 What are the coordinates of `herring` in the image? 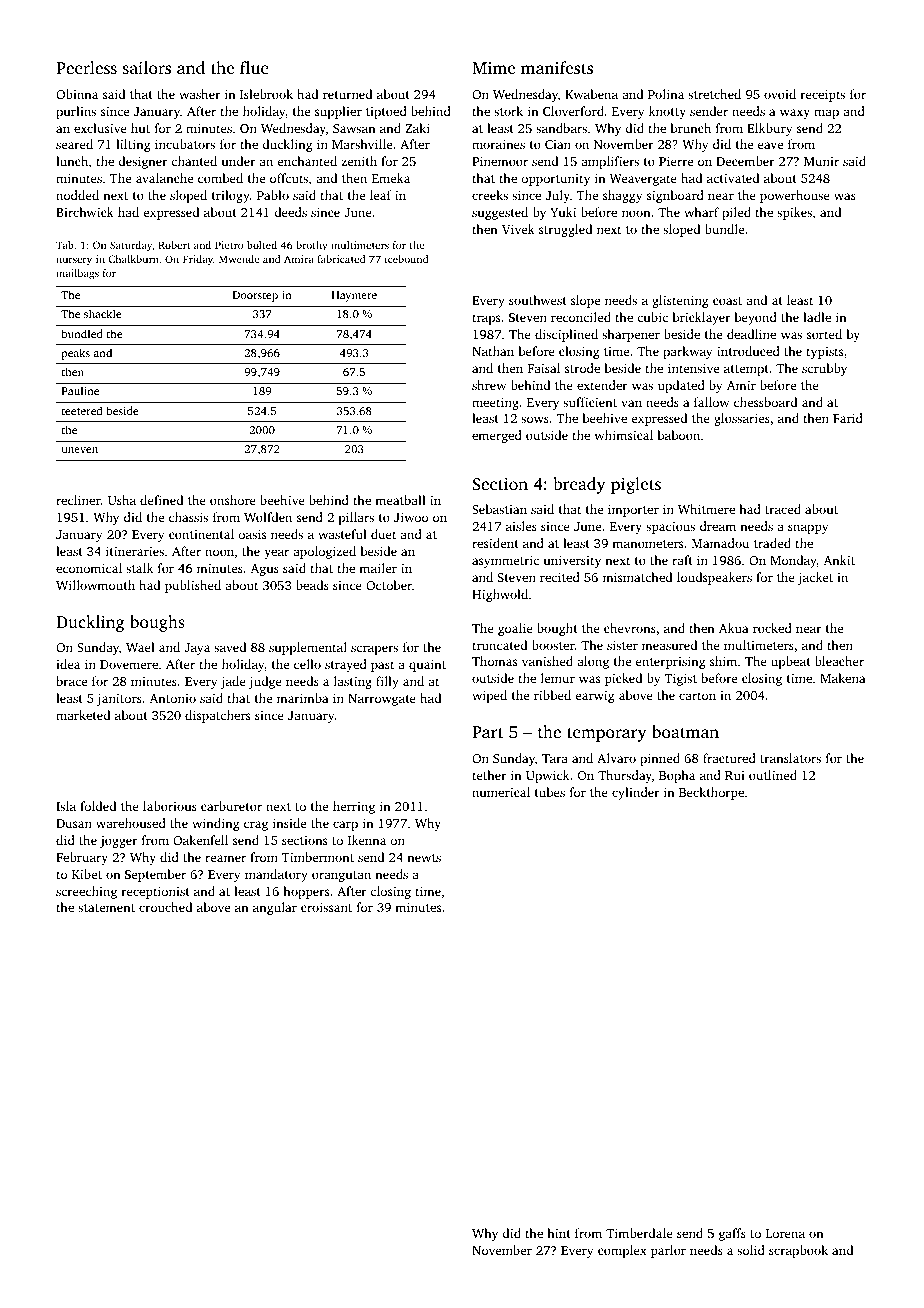 It's located at (354, 807).
